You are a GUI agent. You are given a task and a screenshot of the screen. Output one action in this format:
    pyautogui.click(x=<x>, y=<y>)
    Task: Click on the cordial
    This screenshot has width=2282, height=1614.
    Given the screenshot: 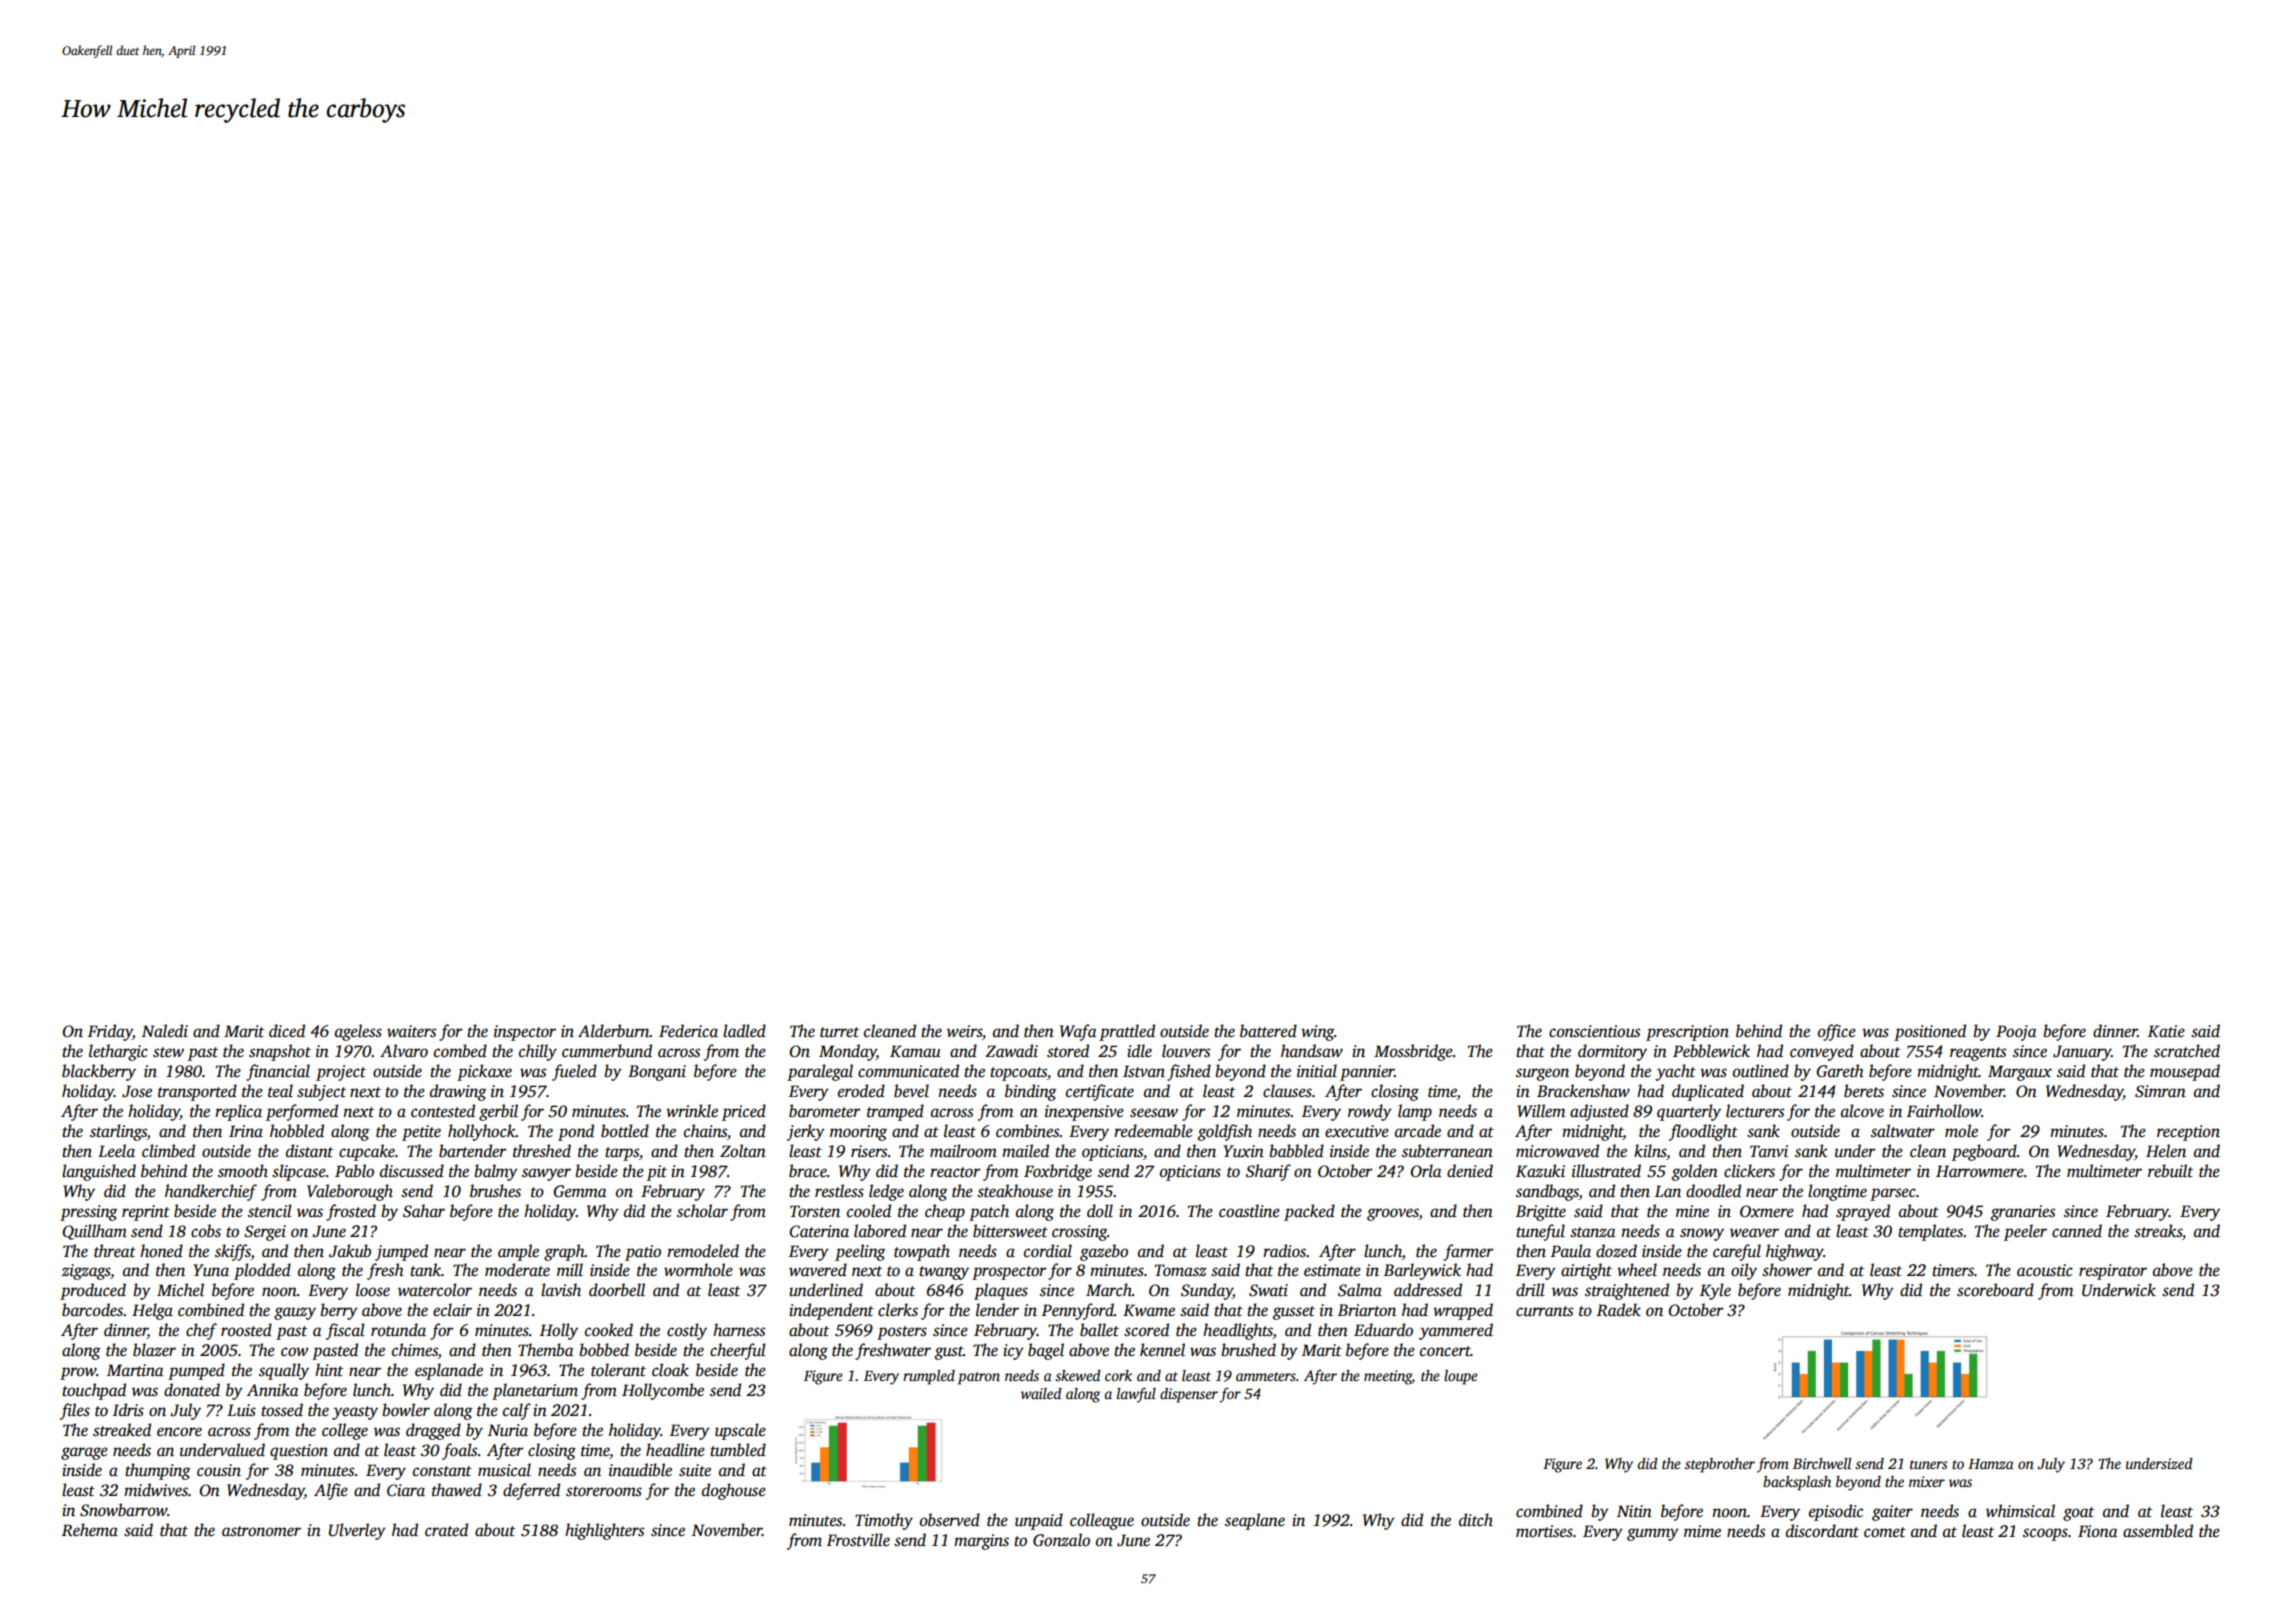 What is the action you would take?
    pyautogui.click(x=1048, y=1251)
